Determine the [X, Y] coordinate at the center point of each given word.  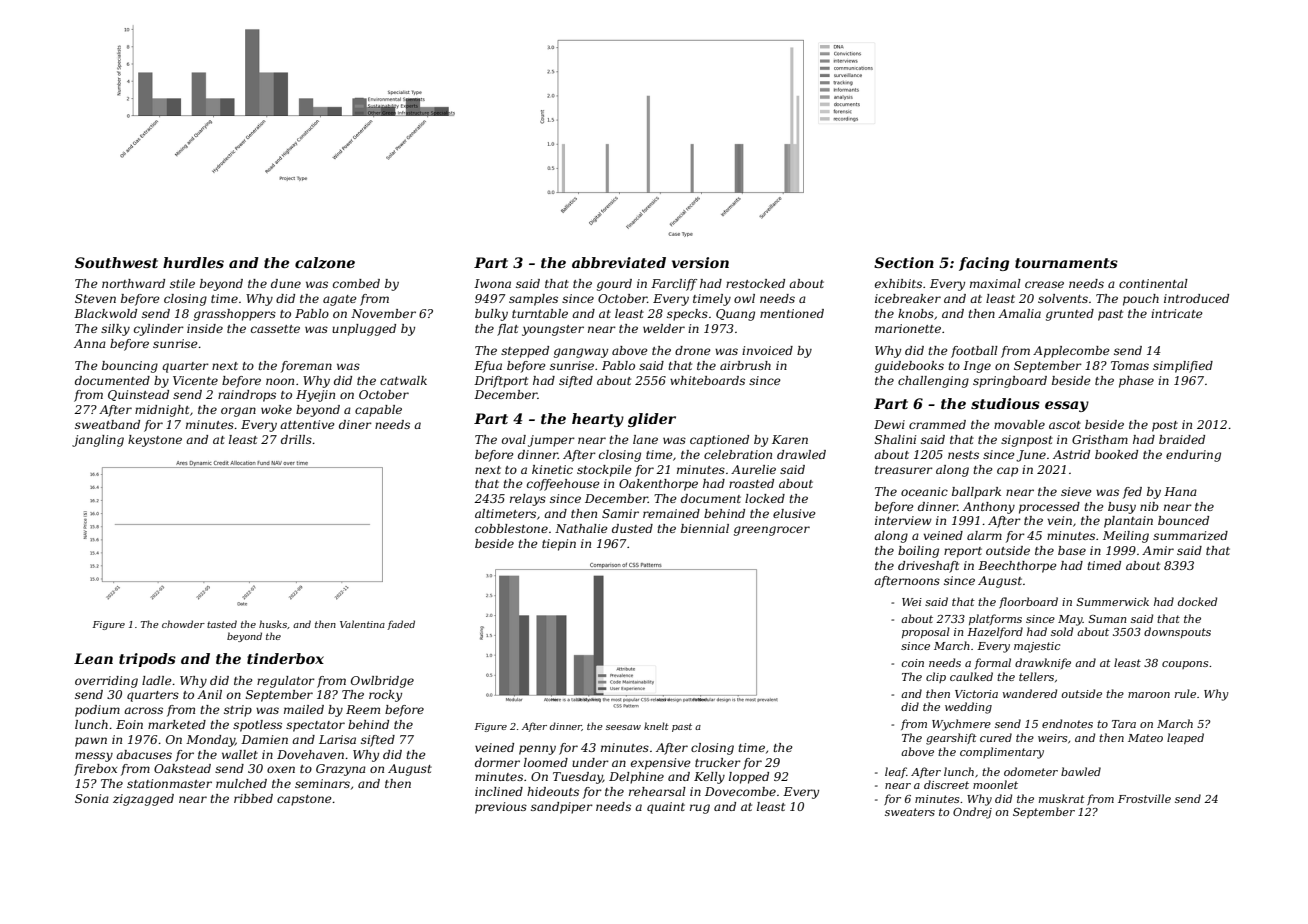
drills [296, 439]
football [974, 352]
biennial [705, 528]
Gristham [1100, 439]
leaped [1185, 738]
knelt [656, 726]
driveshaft [928, 567]
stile [182, 283]
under [590, 762]
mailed [304, 709]
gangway [581, 353]
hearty [598, 420]
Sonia [92, 798]
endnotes [1067, 723]
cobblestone [511, 528]
